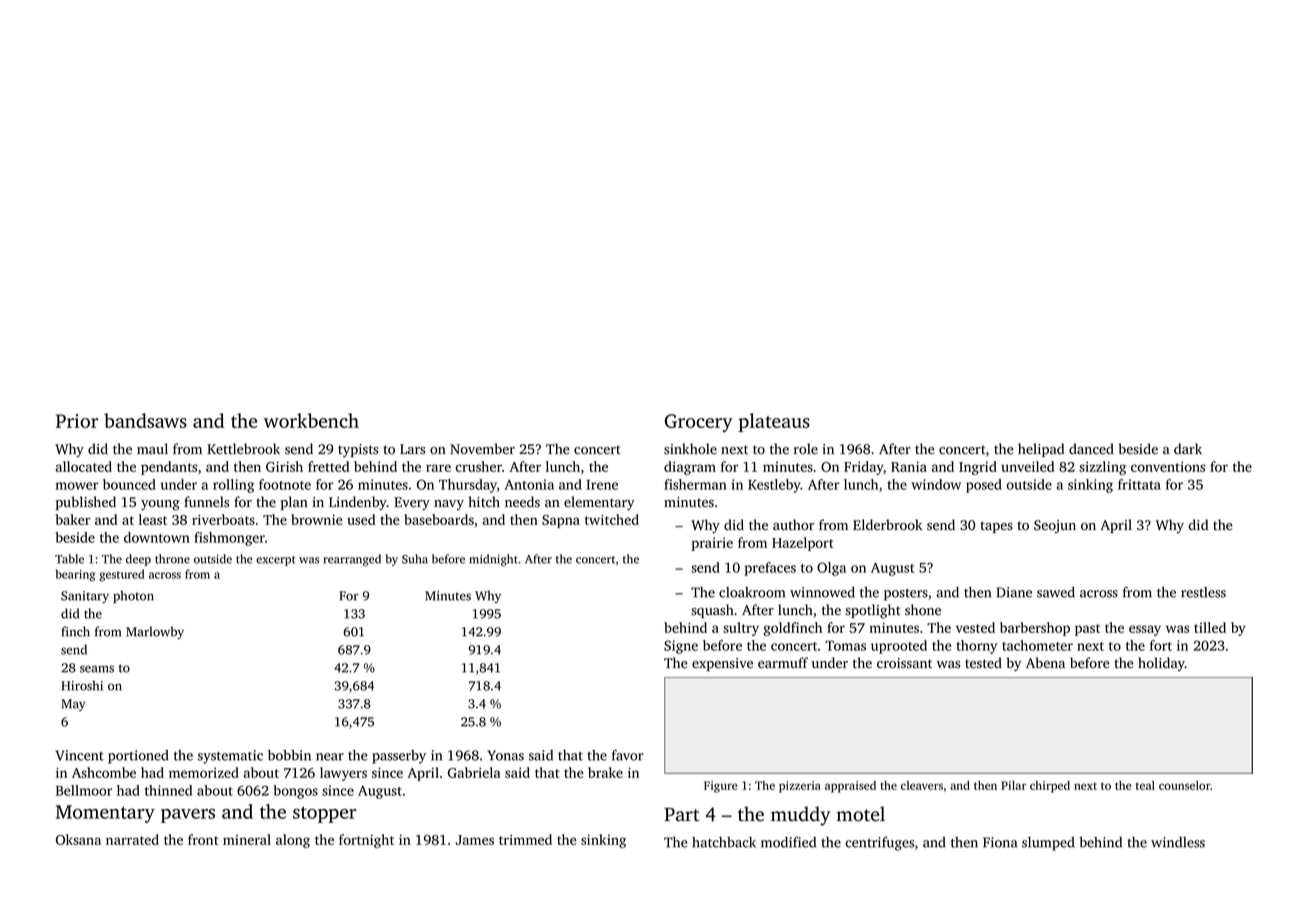 The height and width of the document is (924, 1308). Describe the element at coordinates (977, 647) in the document. I see `thorny` at that location.
